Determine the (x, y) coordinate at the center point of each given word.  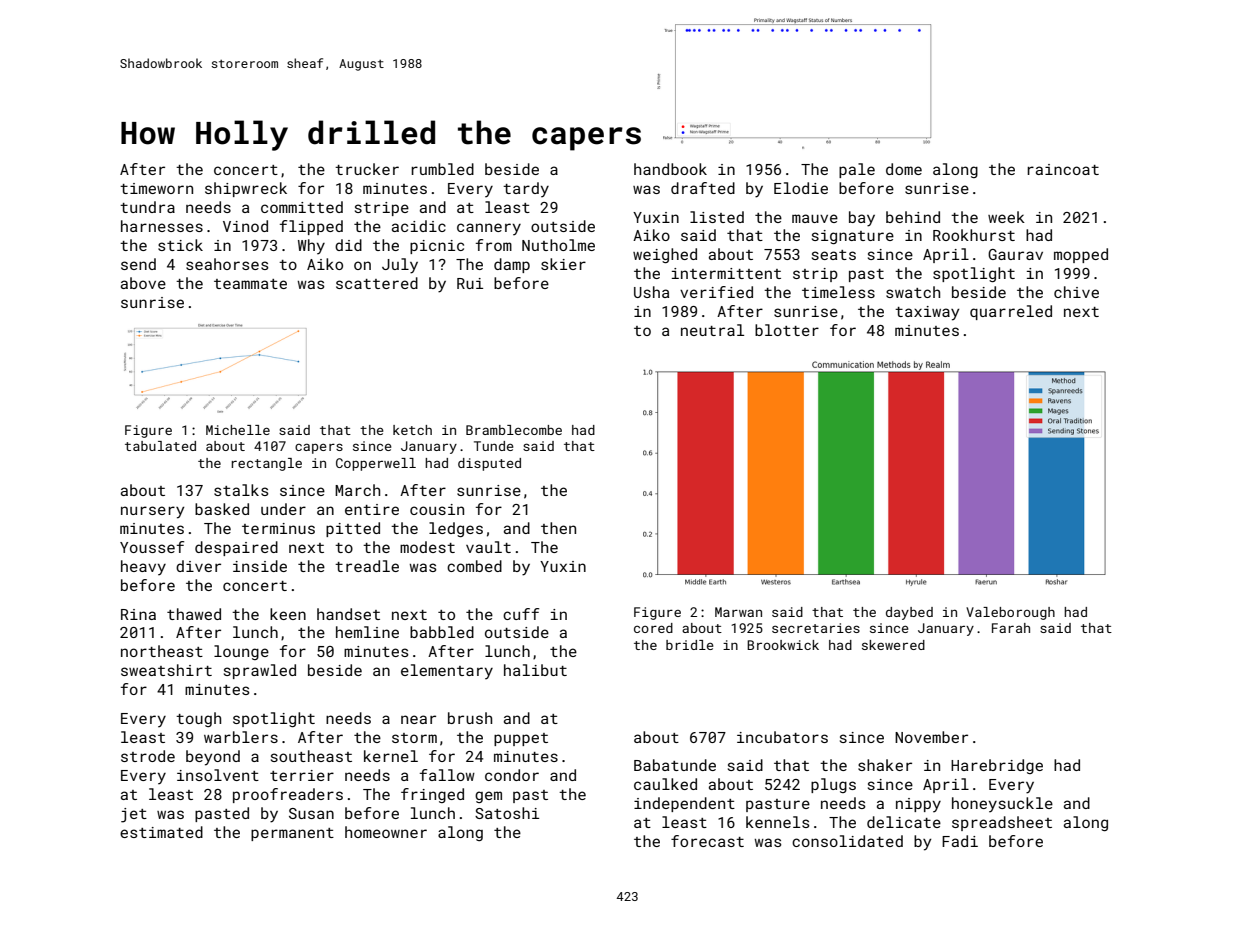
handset (348, 614)
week (1006, 217)
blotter (787, 330)
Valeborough (1010, 613)
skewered (893, 645)
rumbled (442, 169)
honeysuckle (1002, 804)
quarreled (1011, 312)
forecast (707, 841)
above (143, 283)
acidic (419, 226)
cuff (521, 614)
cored (653, 628)
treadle (367, 566)
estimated (161, 832)
